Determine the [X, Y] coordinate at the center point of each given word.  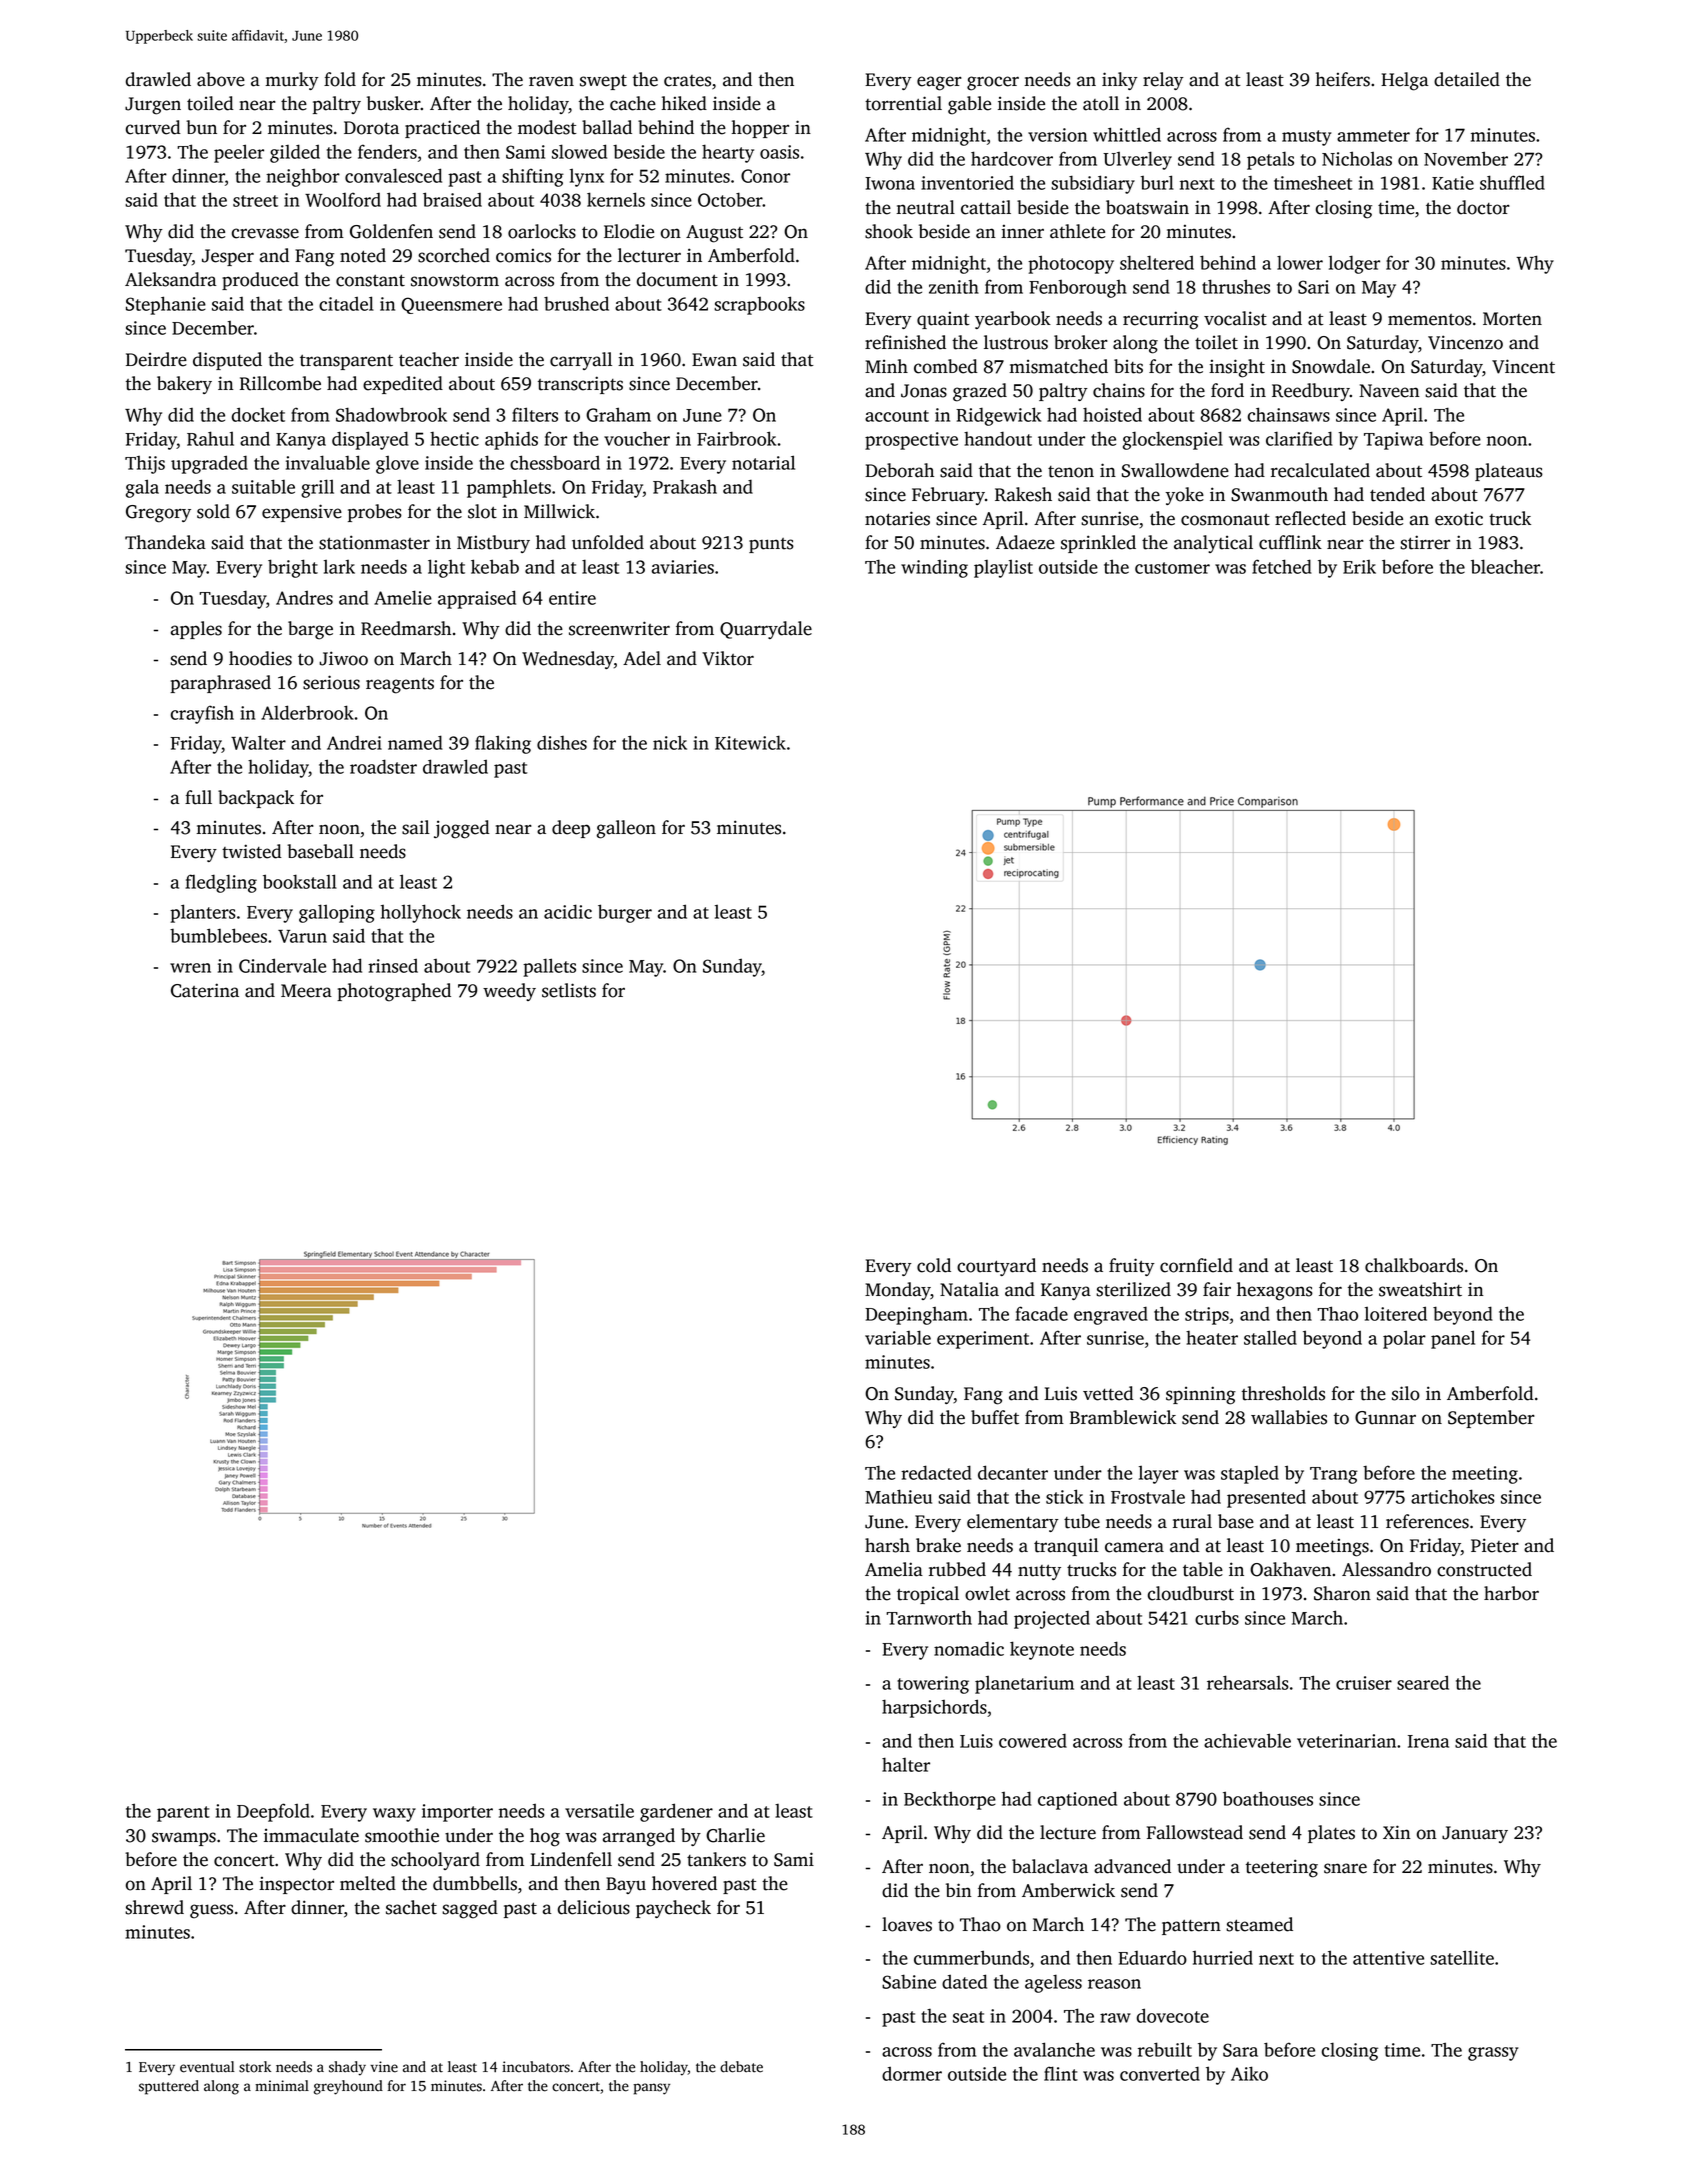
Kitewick [750, 742]
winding [934, 569]
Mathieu [898, 1496]
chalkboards [1414, 1265]
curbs [1217, 1617]
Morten [1512, 319]
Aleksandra [170, 279]
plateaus [1509, 472]
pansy [651, 2089]
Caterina [205, 990]
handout [998, 438]
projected [1052, 1620]
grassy [1493, 2054]
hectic [454, 439]
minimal [282, 2085]
